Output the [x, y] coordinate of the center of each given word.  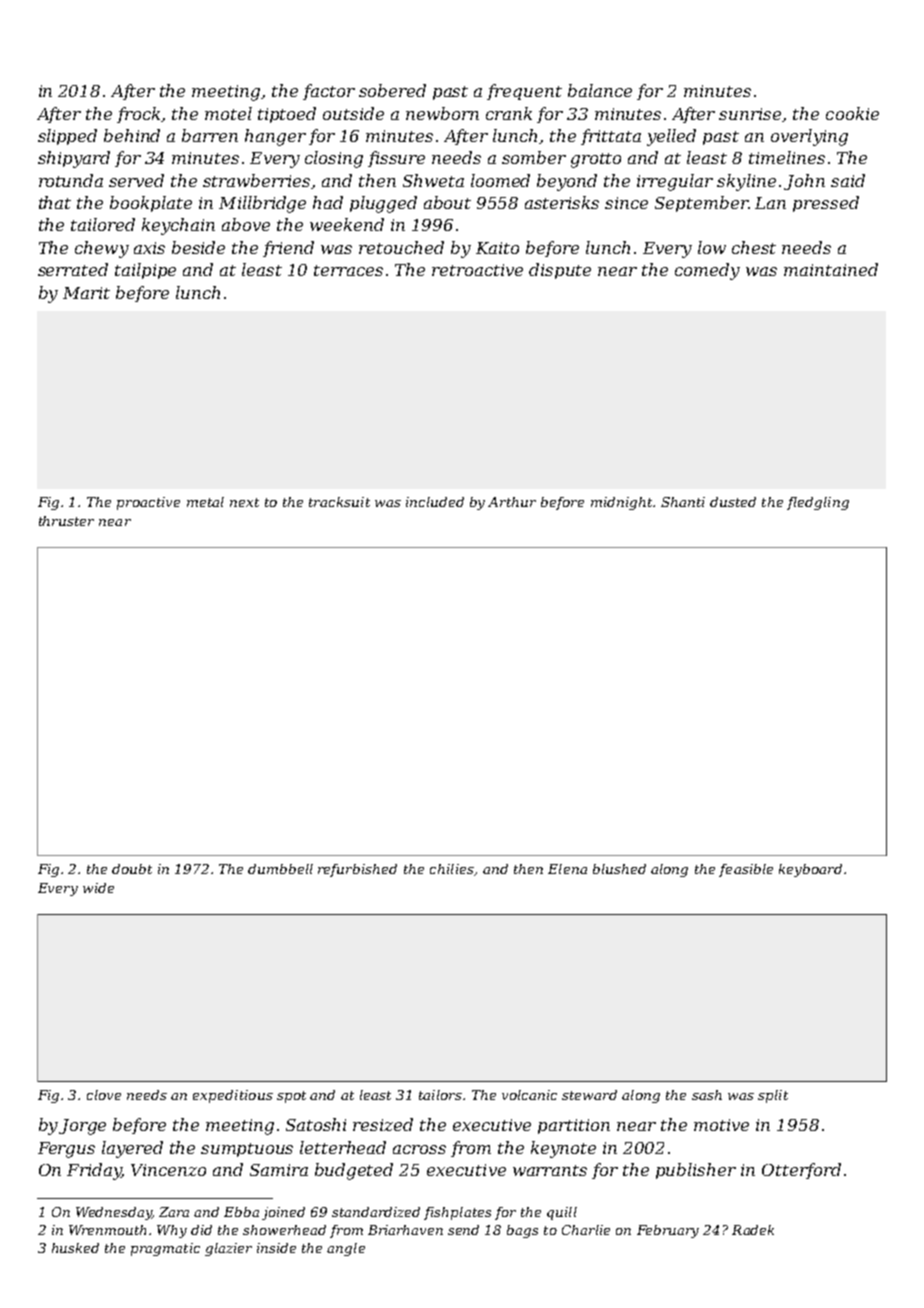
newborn [442, 113]
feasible [746, 870]
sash [707, 1095]
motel [228, 113]
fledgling [818, 503]
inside [276, 1248]
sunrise [750, 114]
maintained [831, 269]
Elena [567, 869]
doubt [132, 869]
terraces [348, 270]
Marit [86, 293]
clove [104, 1095]
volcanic [529, 1095]
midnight [621, 503]
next [244, 502]
